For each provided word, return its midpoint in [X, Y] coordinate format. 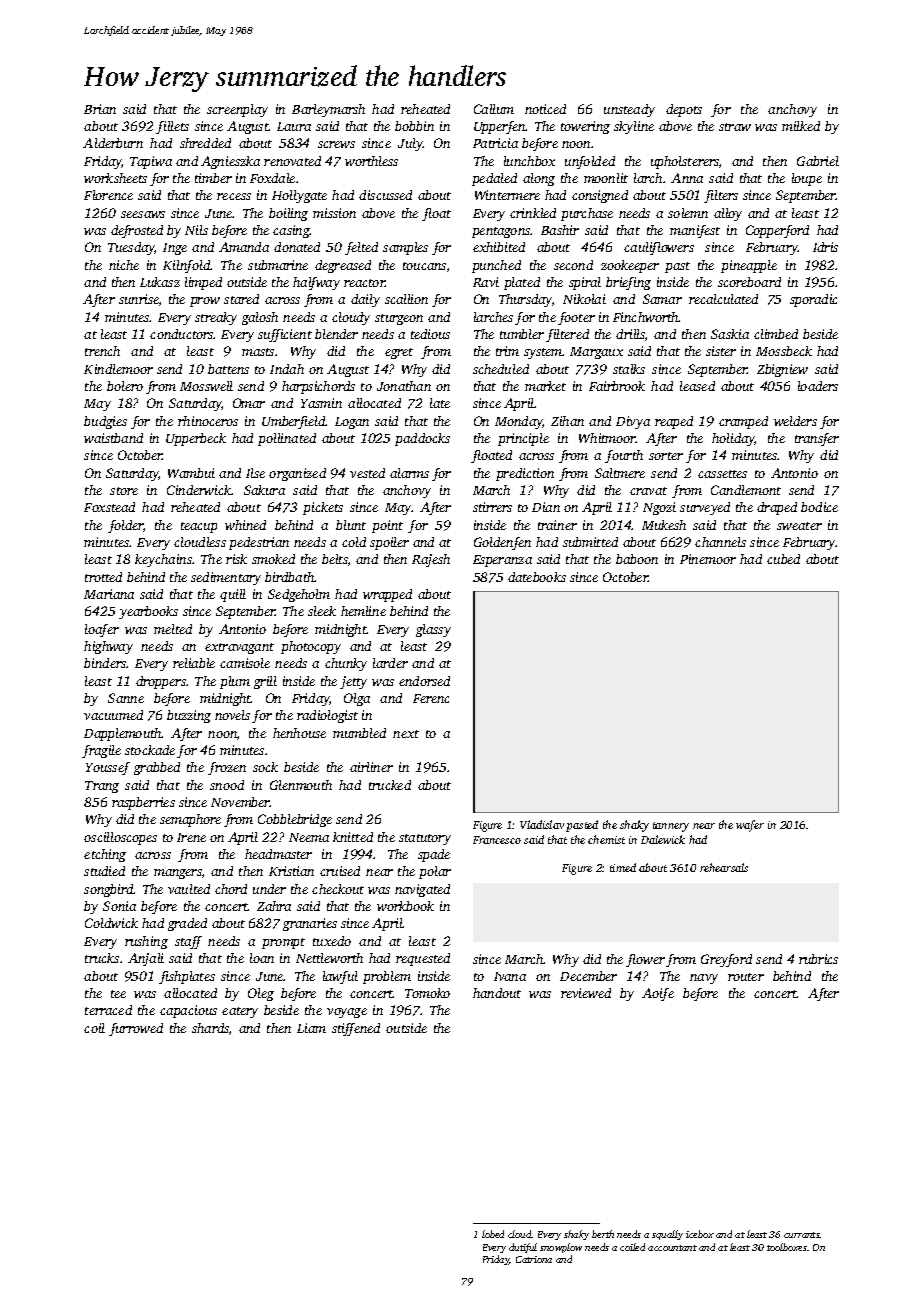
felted [361, 248]
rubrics [818, 959]
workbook [405, 906]
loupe [807, 179]
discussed [385, 195]
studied [104, 871]
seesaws [143, 214]
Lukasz [160, 282]
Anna [687, 178]
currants [802, 1235]
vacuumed [113, 715]
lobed [493, 1234]
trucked [390, 785]
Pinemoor [708, 559]
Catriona [534, 1259]
